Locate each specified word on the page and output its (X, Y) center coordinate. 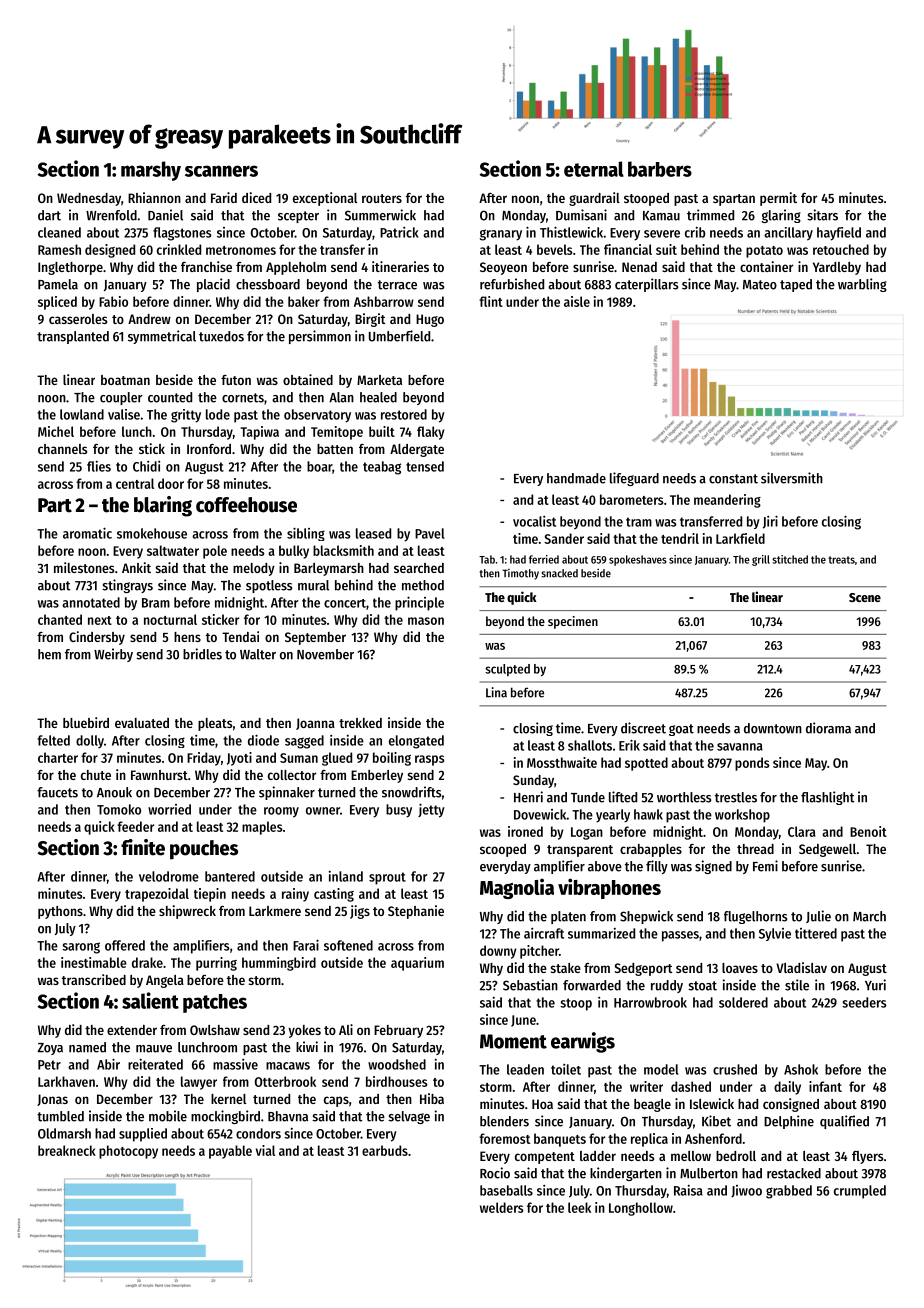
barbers (660, 169)
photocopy (128, 1152)
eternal (594, 169)
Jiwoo (746, 1191)
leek (579, 1207)
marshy (151, 171)
